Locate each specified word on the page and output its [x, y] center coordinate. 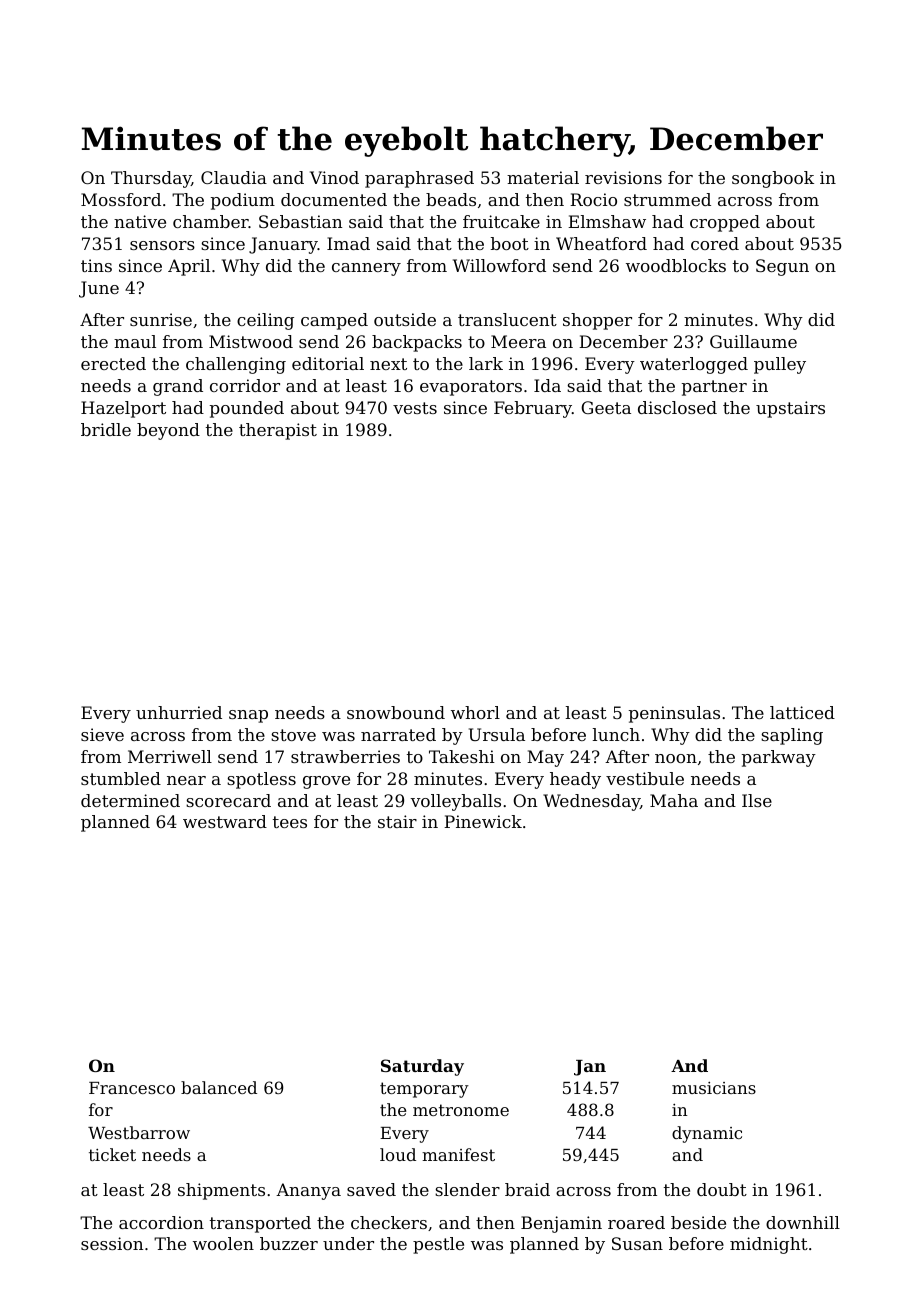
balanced [219, 1087]
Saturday [422, 1067]
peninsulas [674, 714]
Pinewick [483, 821]
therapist [278, 431]
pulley [780, 365]
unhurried [179, 712]
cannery [366, 269]
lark [486, 363]
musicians [714, 1088]
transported [260, 1224]
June [99, 289]
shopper [597, 321]
